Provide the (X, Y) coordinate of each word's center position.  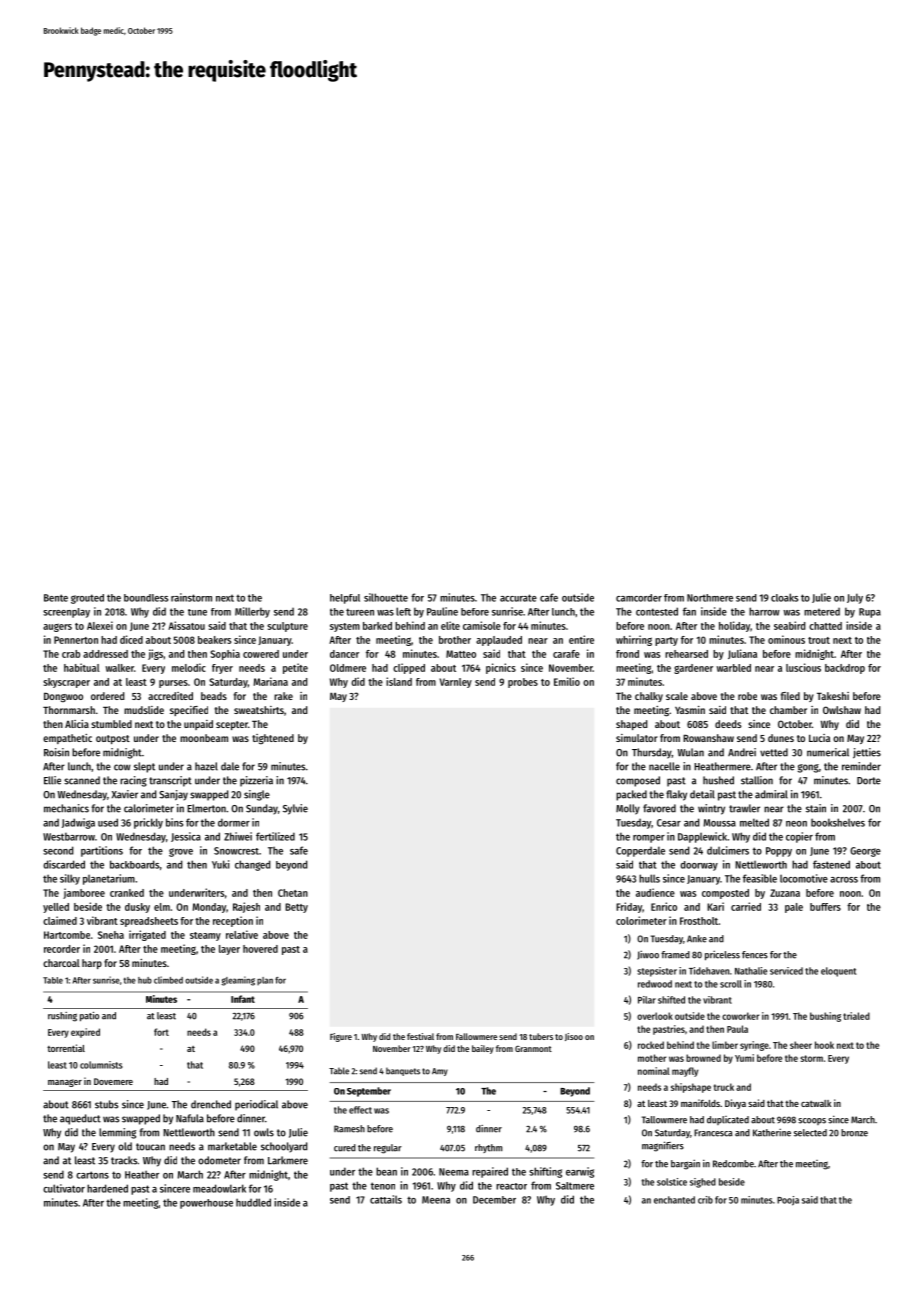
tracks (124, 1160)
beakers (214, 640)
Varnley (455, 683)
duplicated (728, 1120)
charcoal (61, 963)
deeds (728, 724)
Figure (341, 1037)
